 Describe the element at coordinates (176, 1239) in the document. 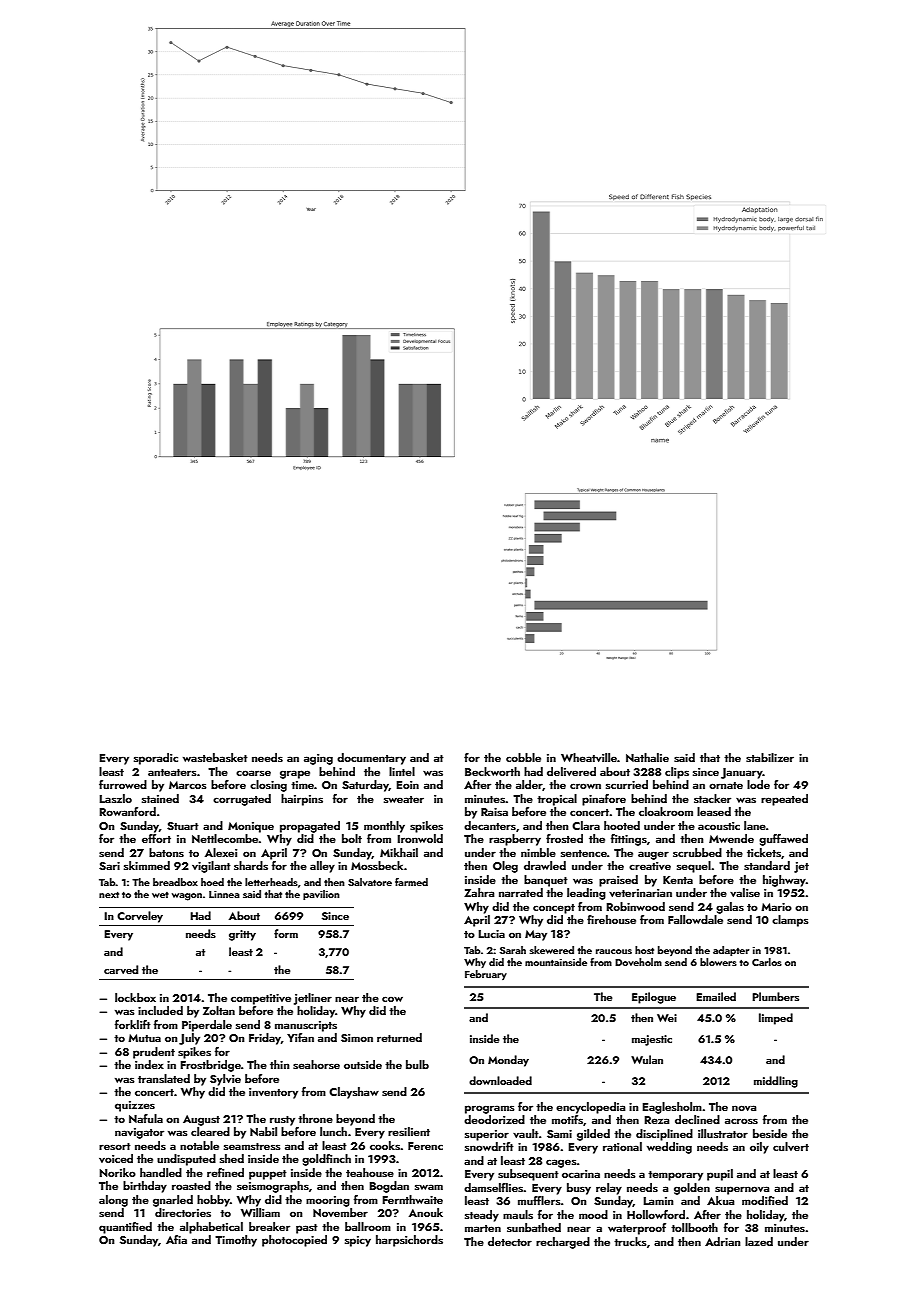

I see `Afia` at that location.
